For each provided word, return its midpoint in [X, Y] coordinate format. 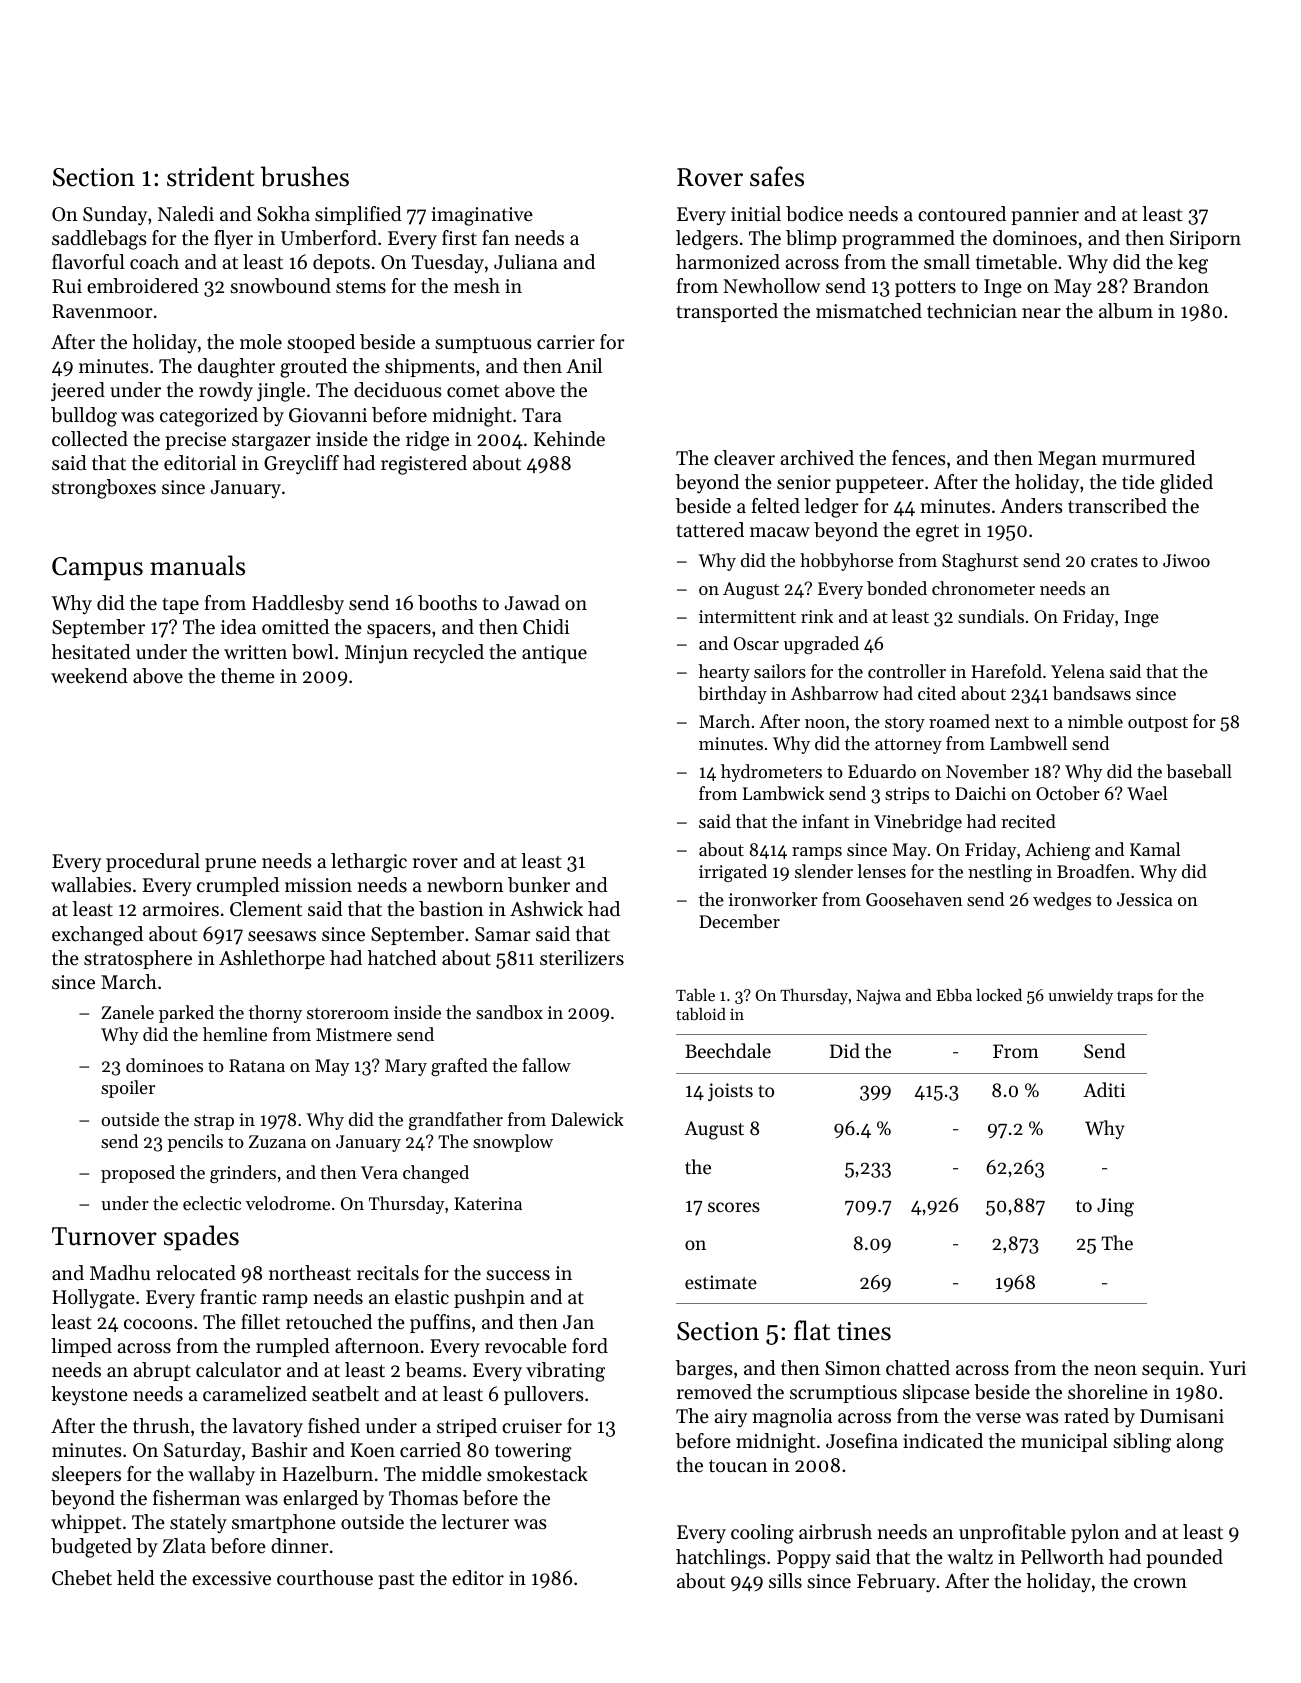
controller [907, 671]
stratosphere [138, 959]
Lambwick [783, 793]
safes [777, 176]
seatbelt [345, 1394]
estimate [721, 1282]
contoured [962, 214]
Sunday [115, 215]
